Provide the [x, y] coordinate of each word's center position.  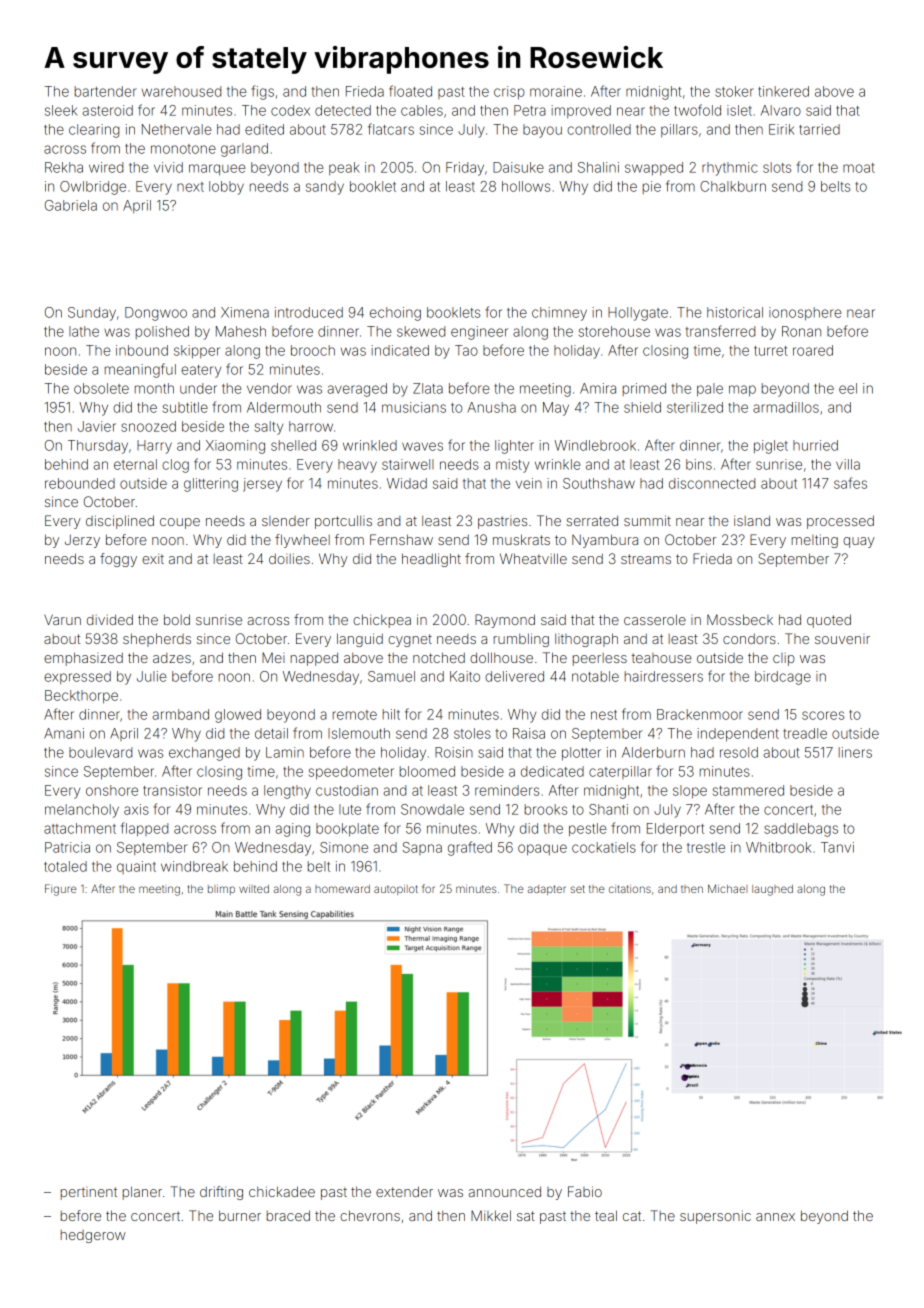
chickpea [382, 621]
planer [142, 1193]
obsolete [101, 388]
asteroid [107, 110]
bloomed [427, 771]
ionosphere [805, 314]
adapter [547, 890]
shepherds [157, 640]
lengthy [287, 792]
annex [775, 1217]
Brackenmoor [700, 714]
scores [823, 715]
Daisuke [518, 167]
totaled [65, 866]
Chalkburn [733, 186]
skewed [421, 331]
